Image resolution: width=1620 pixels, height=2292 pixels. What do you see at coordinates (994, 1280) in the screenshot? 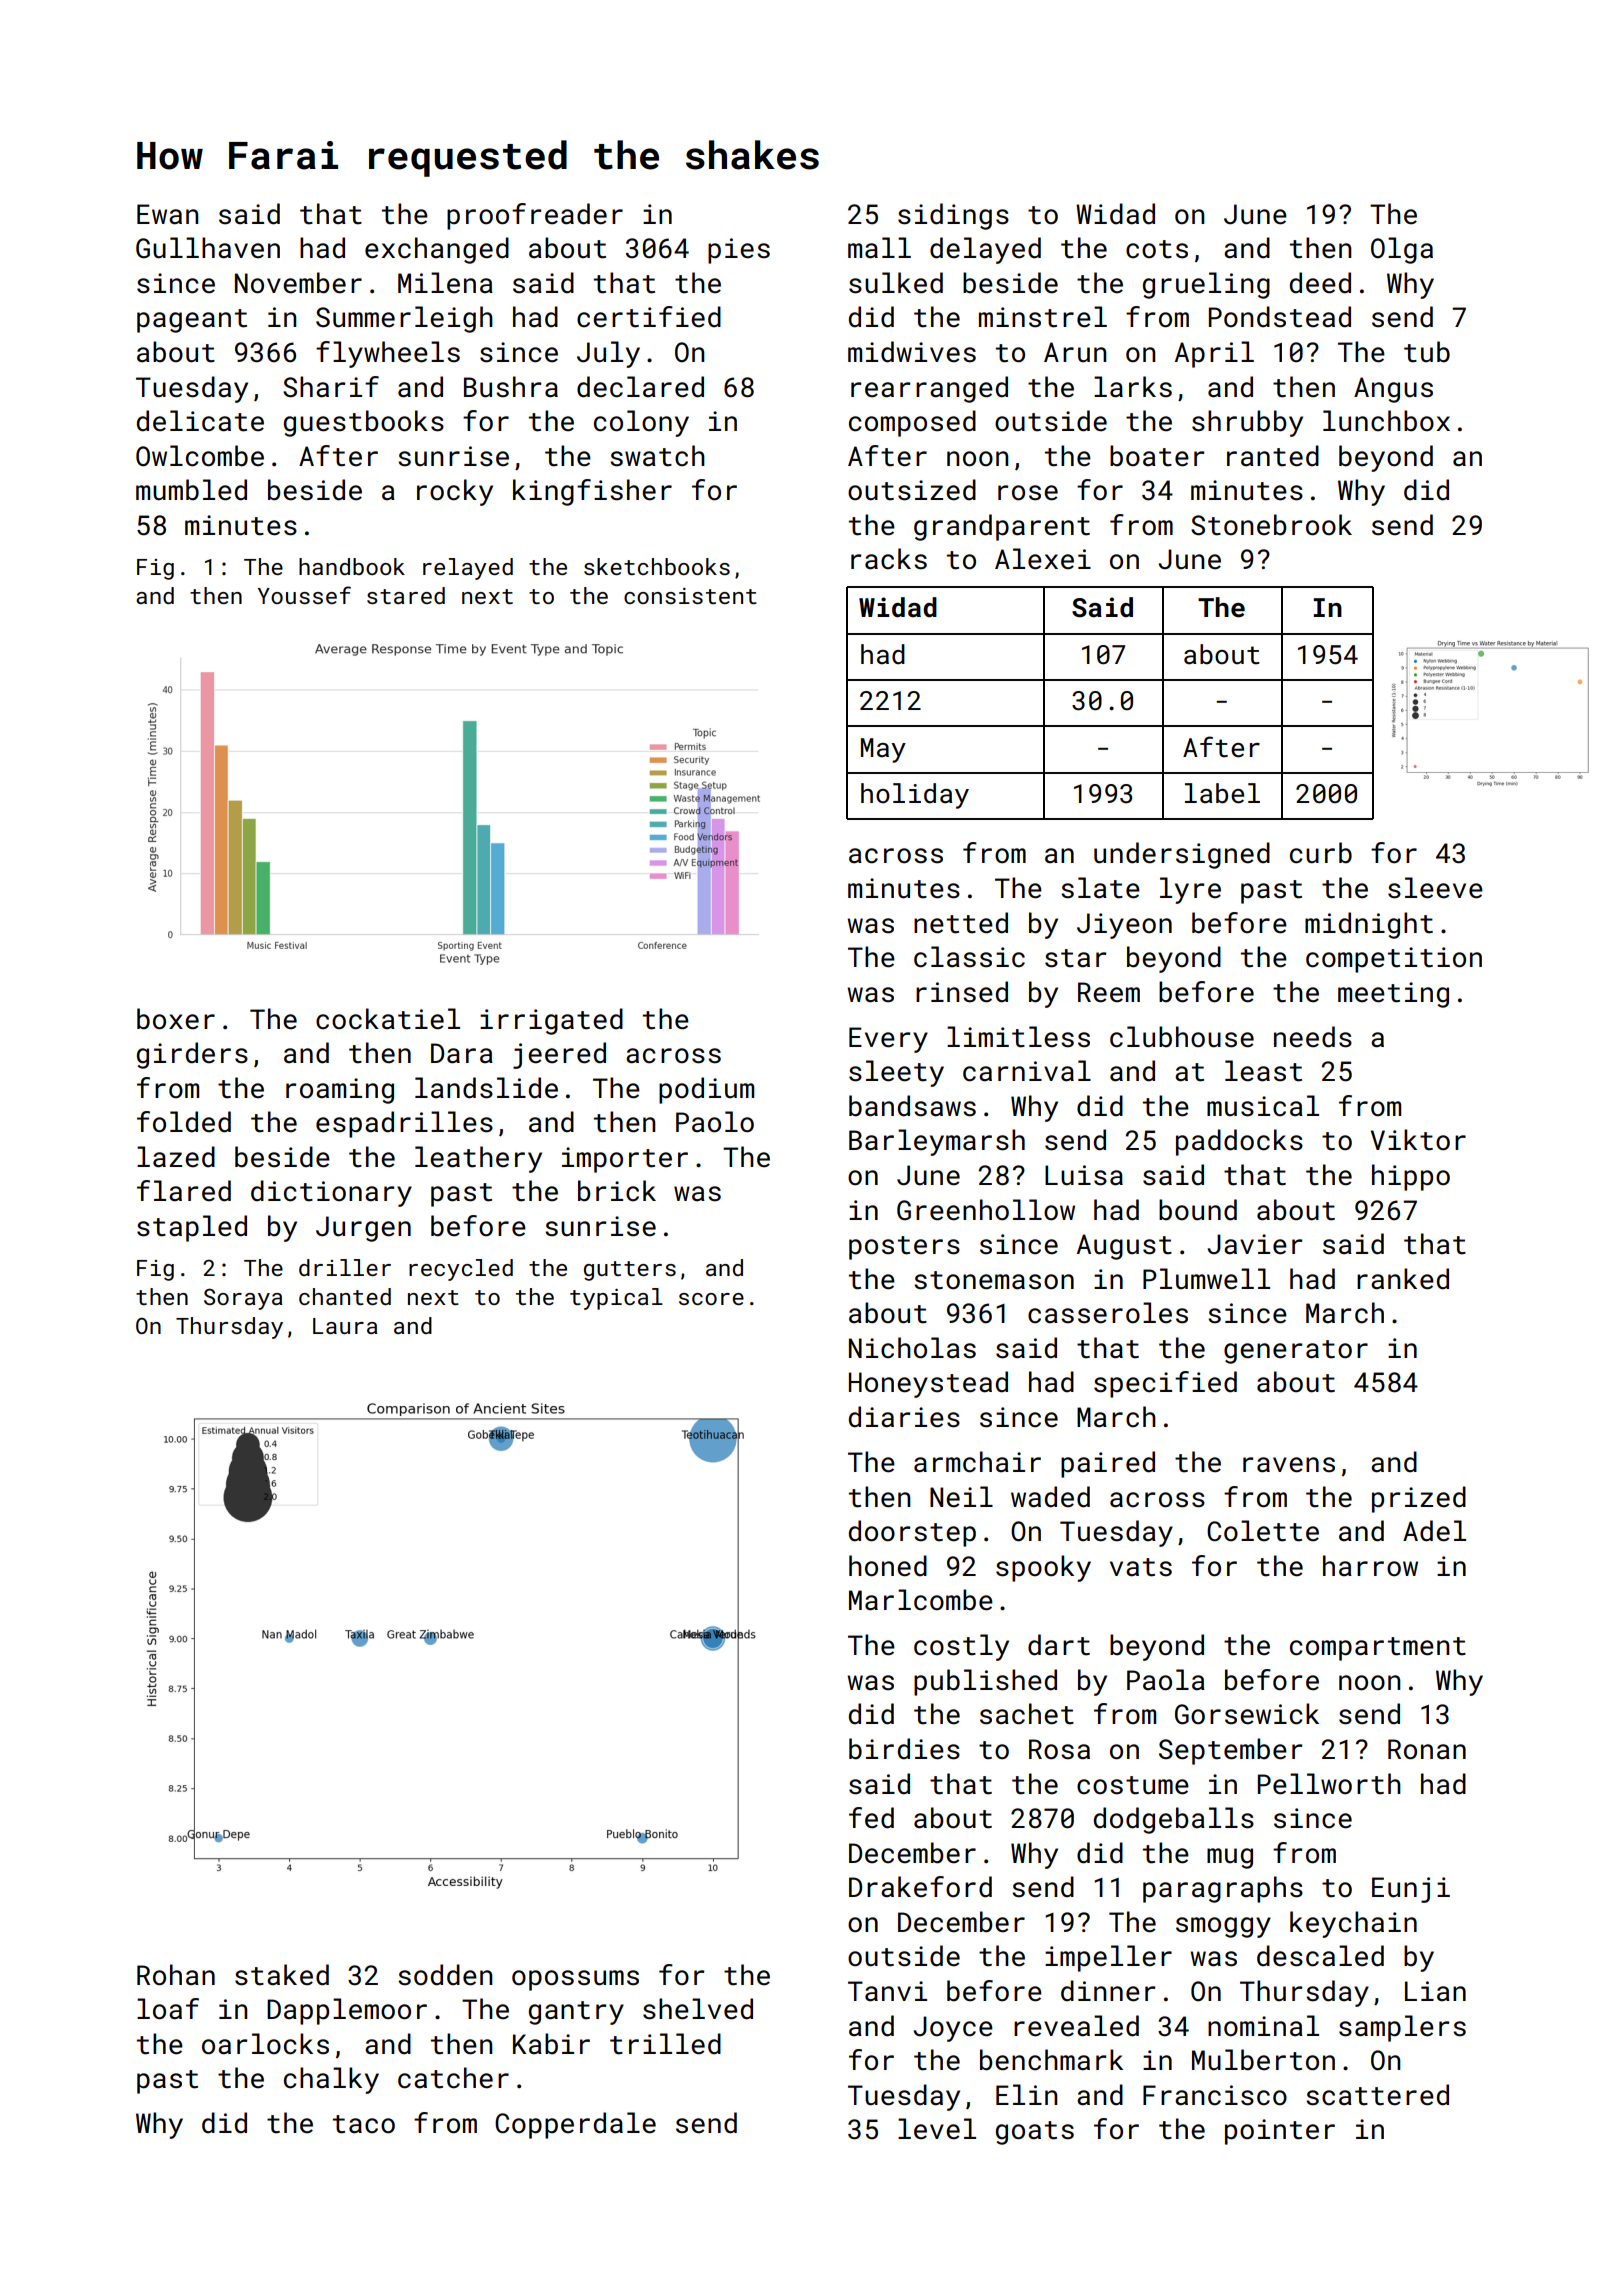
I see `stonemason` at bounding box center [994, 1280].
